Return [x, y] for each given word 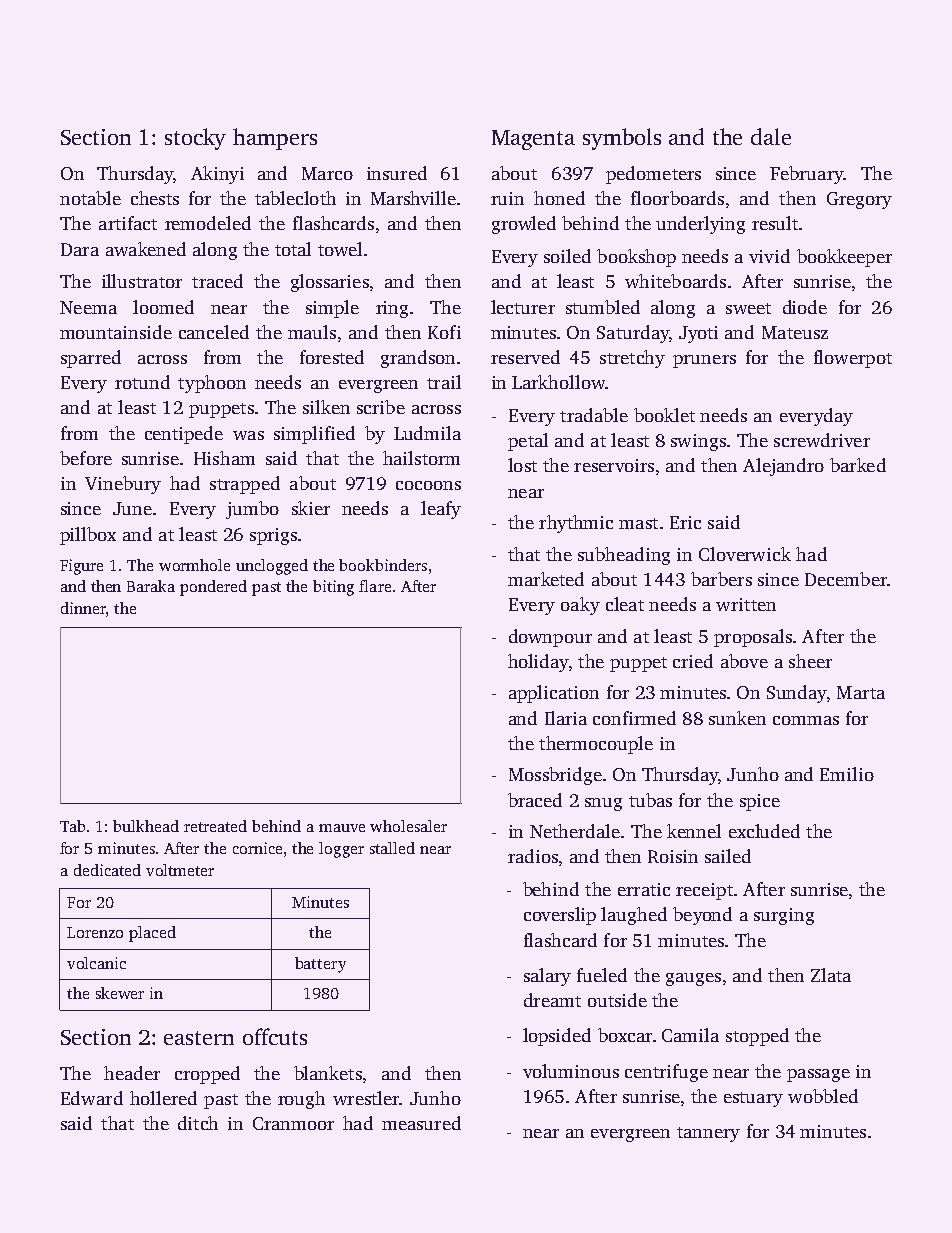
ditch [198, 1123]
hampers [275, 139]
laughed [634, 916]
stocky [195, 139]
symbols [622, 139]
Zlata [831, 975]
